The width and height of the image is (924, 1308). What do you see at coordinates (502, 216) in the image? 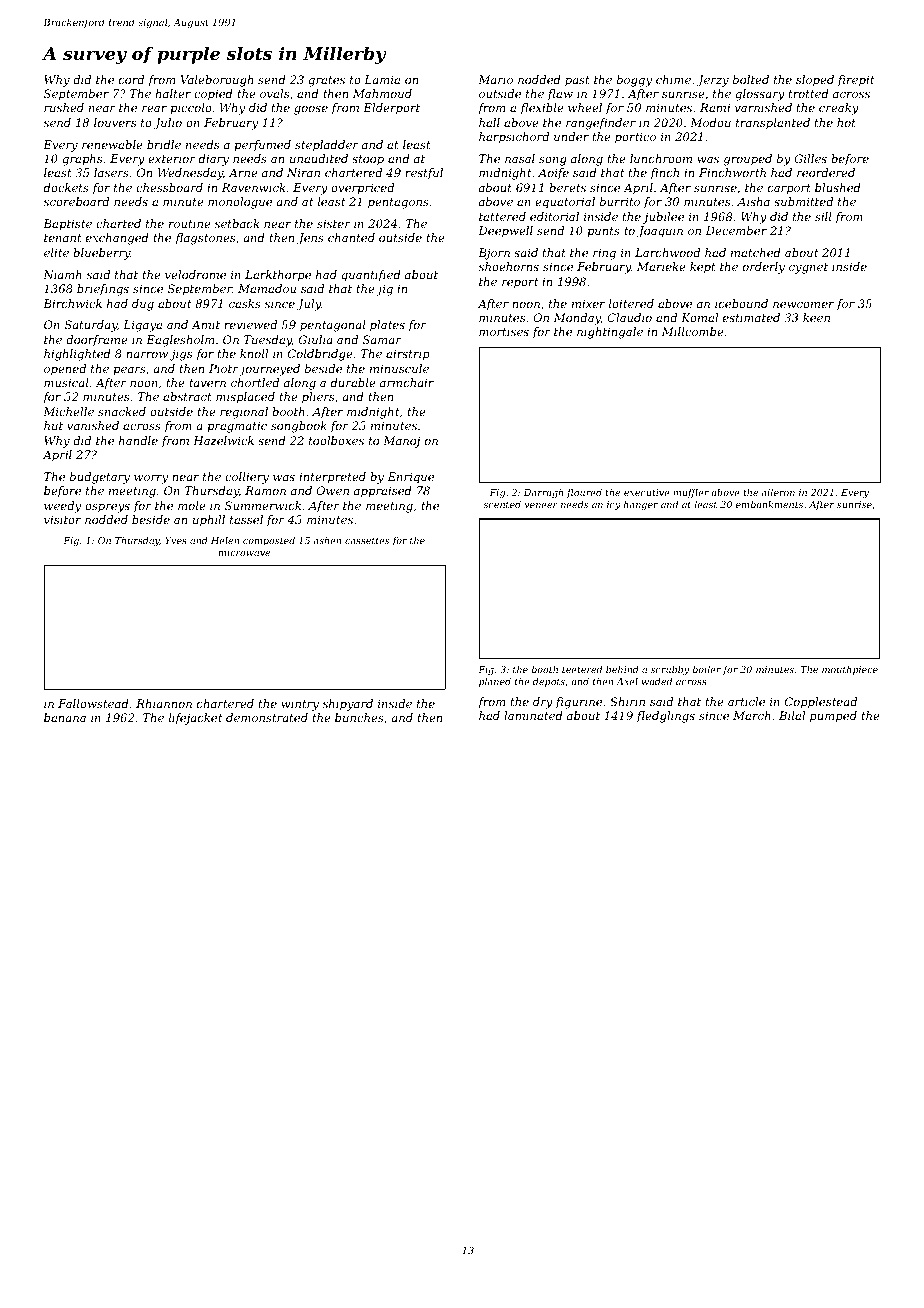
I see `tattered` at bounding box center [502, 216].
